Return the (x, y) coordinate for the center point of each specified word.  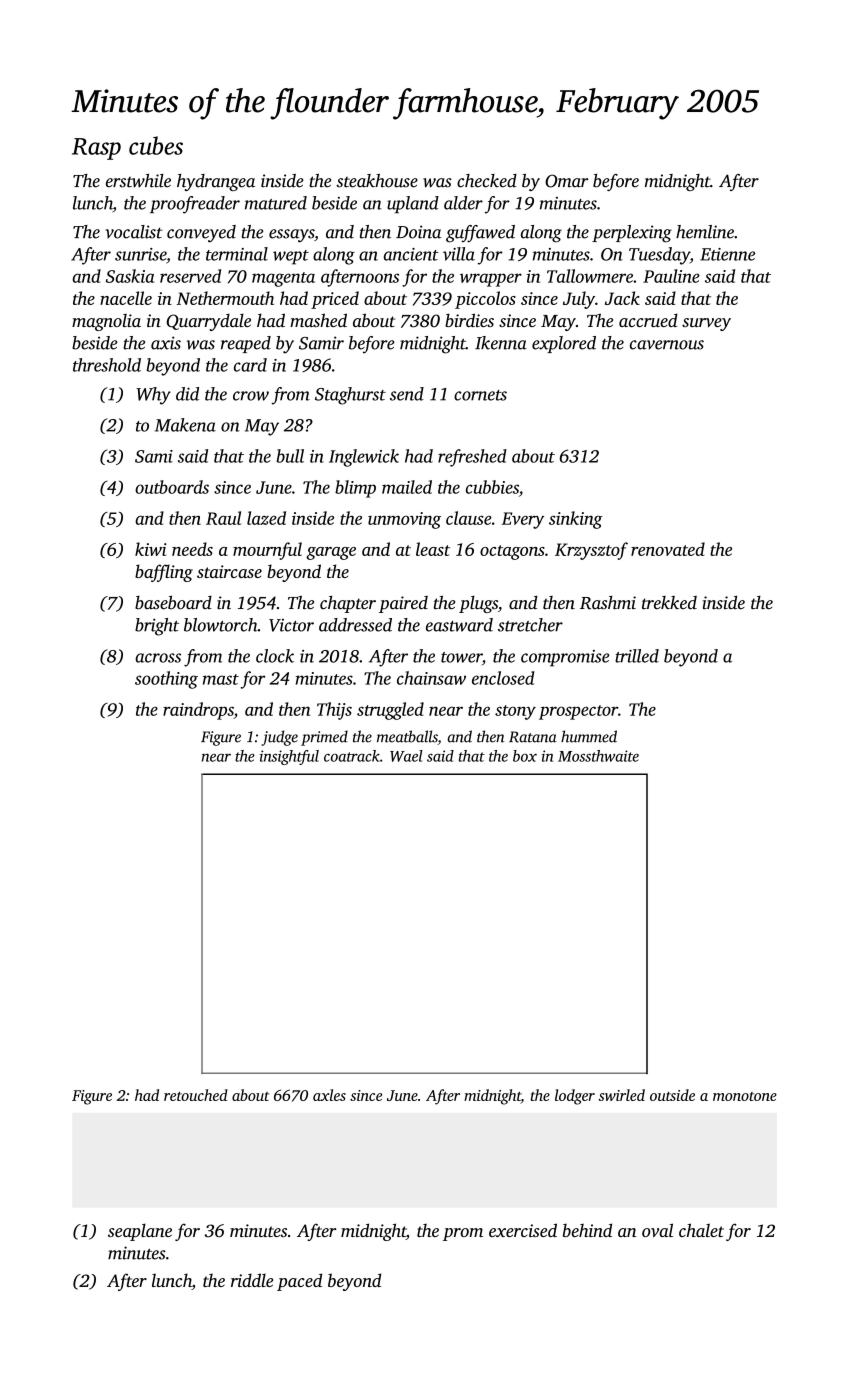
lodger (575, 1097)
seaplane (140, 1232)
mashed (318, 320)
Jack (622, 298)
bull (290, 456)
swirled (621, 1095)
